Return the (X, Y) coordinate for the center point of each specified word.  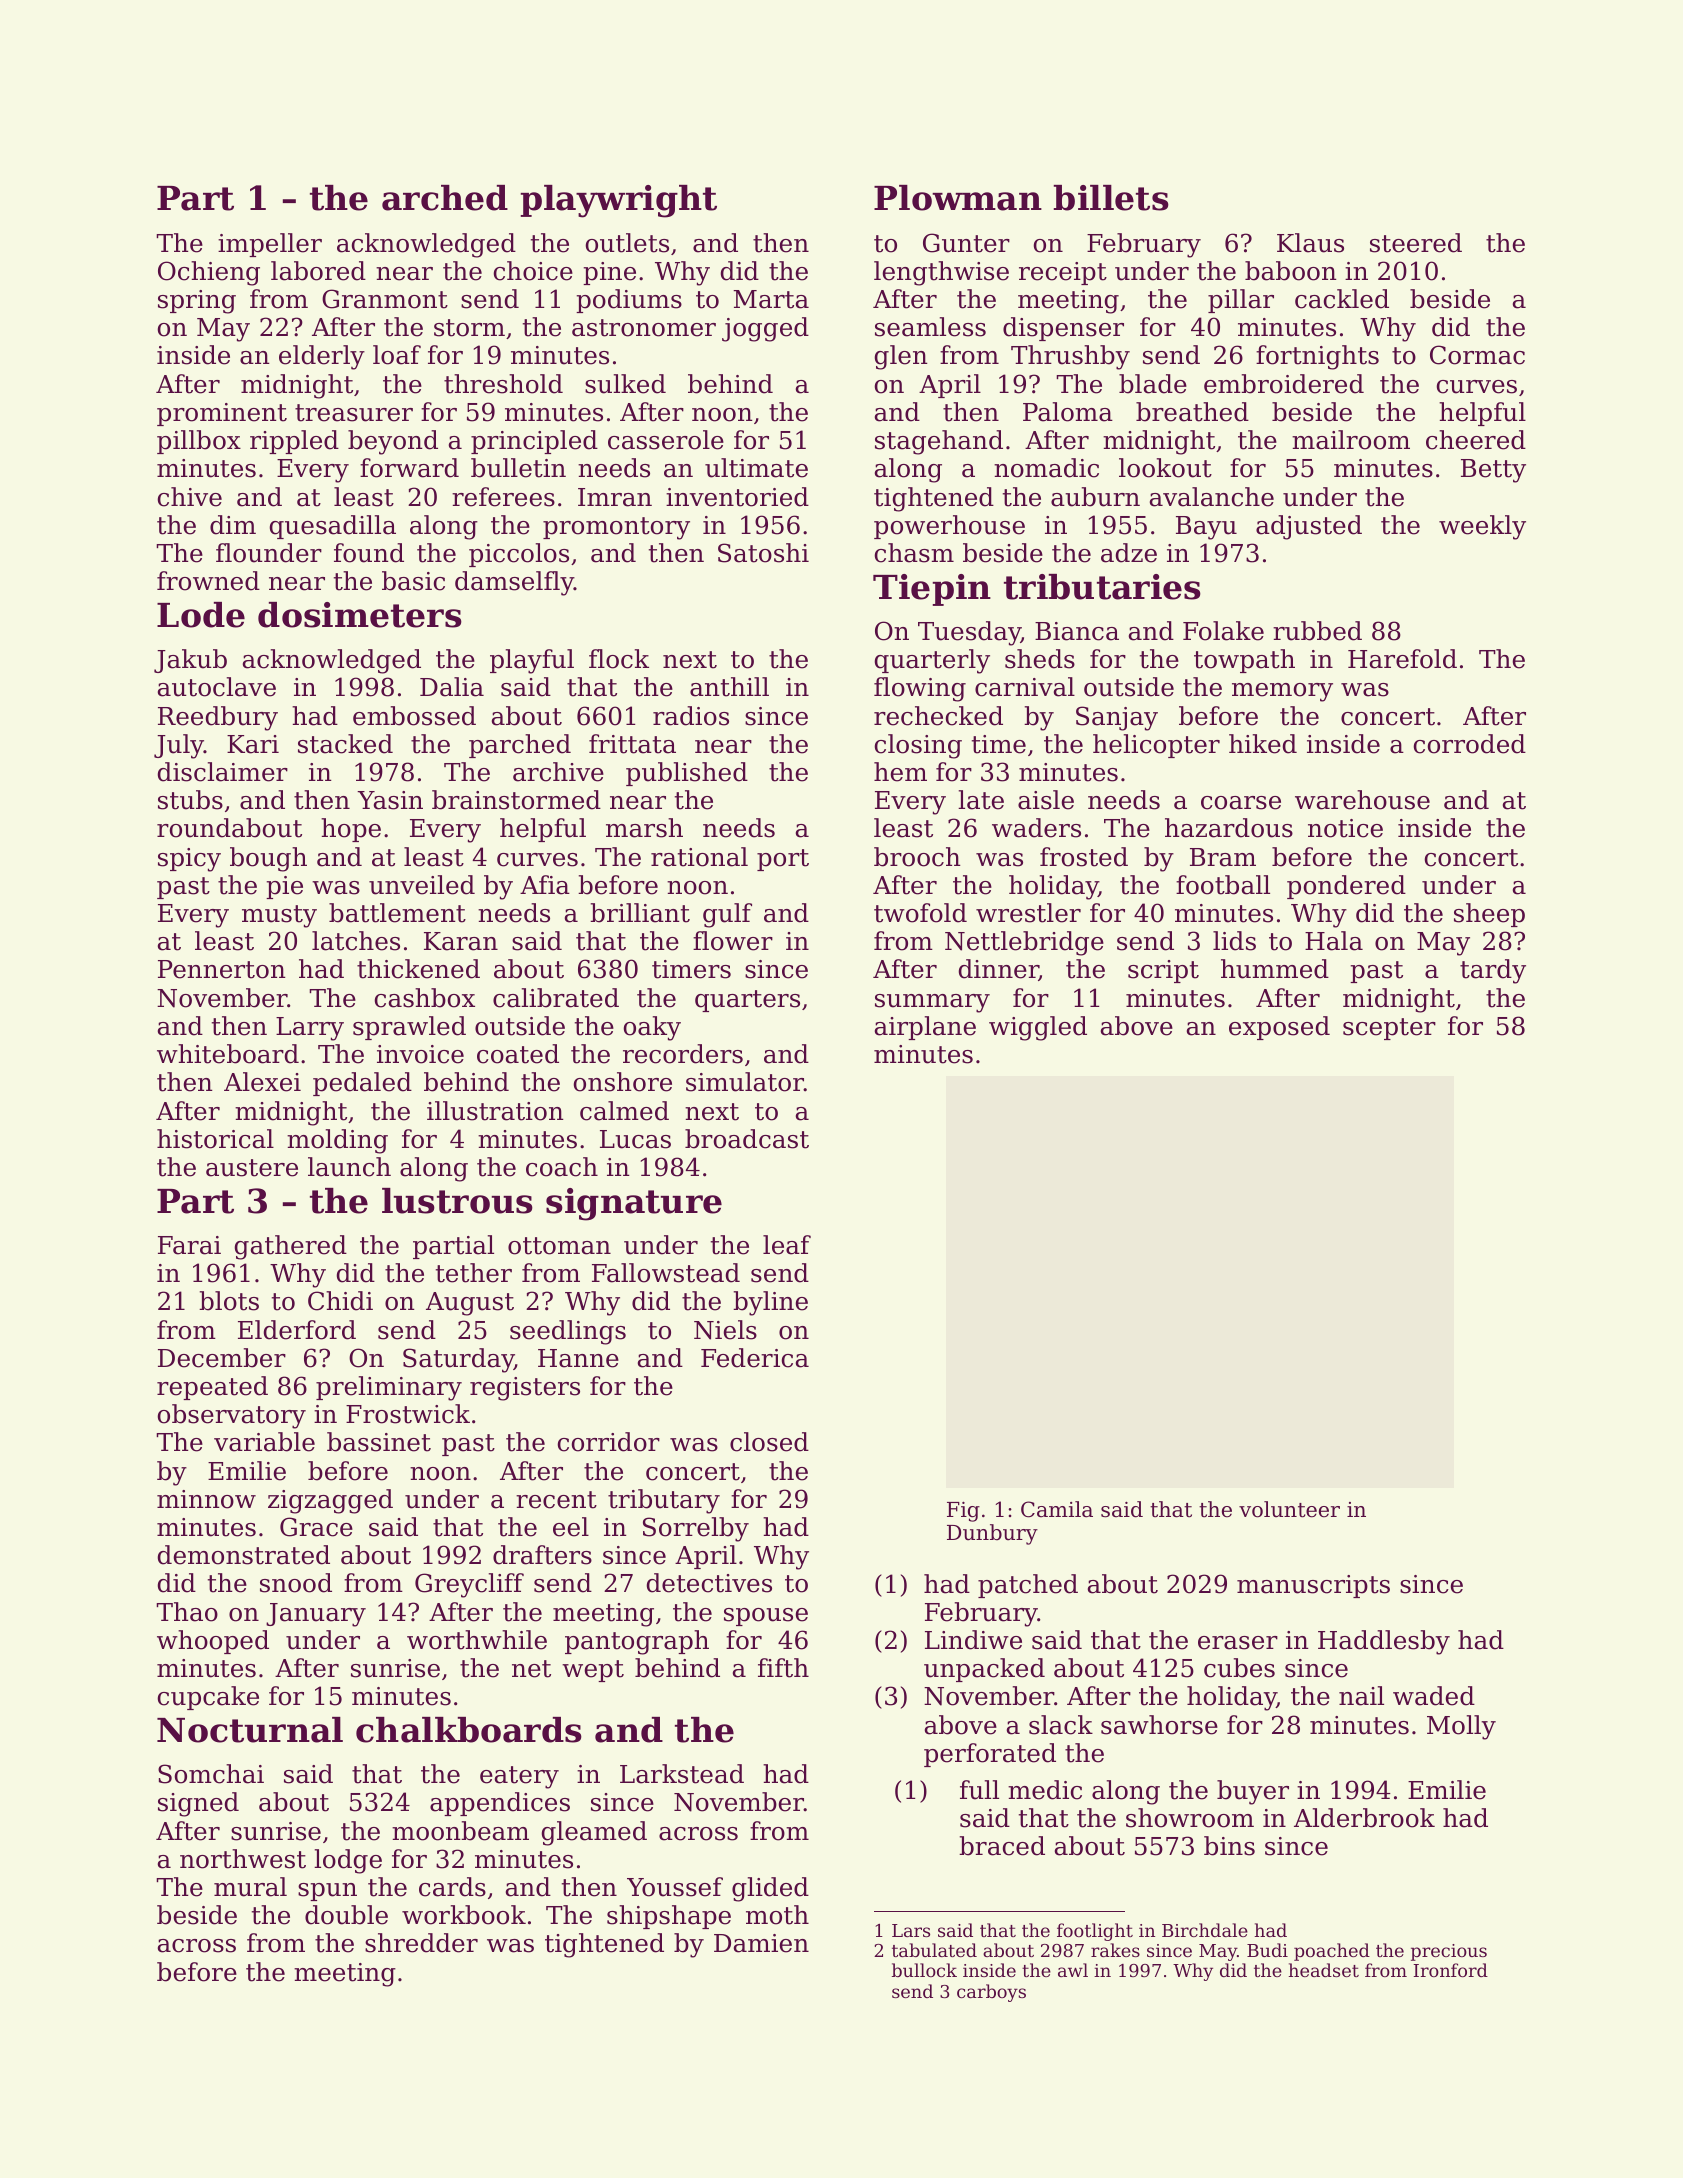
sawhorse (1159, 1725)
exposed (1279, 1028)
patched (1028, 1586)
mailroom (1351, 440)
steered (1416, 243)
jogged (765, 329)
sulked (625, 384)
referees (503, 497)
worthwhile (477, 1640)
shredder (421, 1943)
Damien (761, 1943)
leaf (787, 1245)
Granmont (385, 299)
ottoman (559, 1246)
